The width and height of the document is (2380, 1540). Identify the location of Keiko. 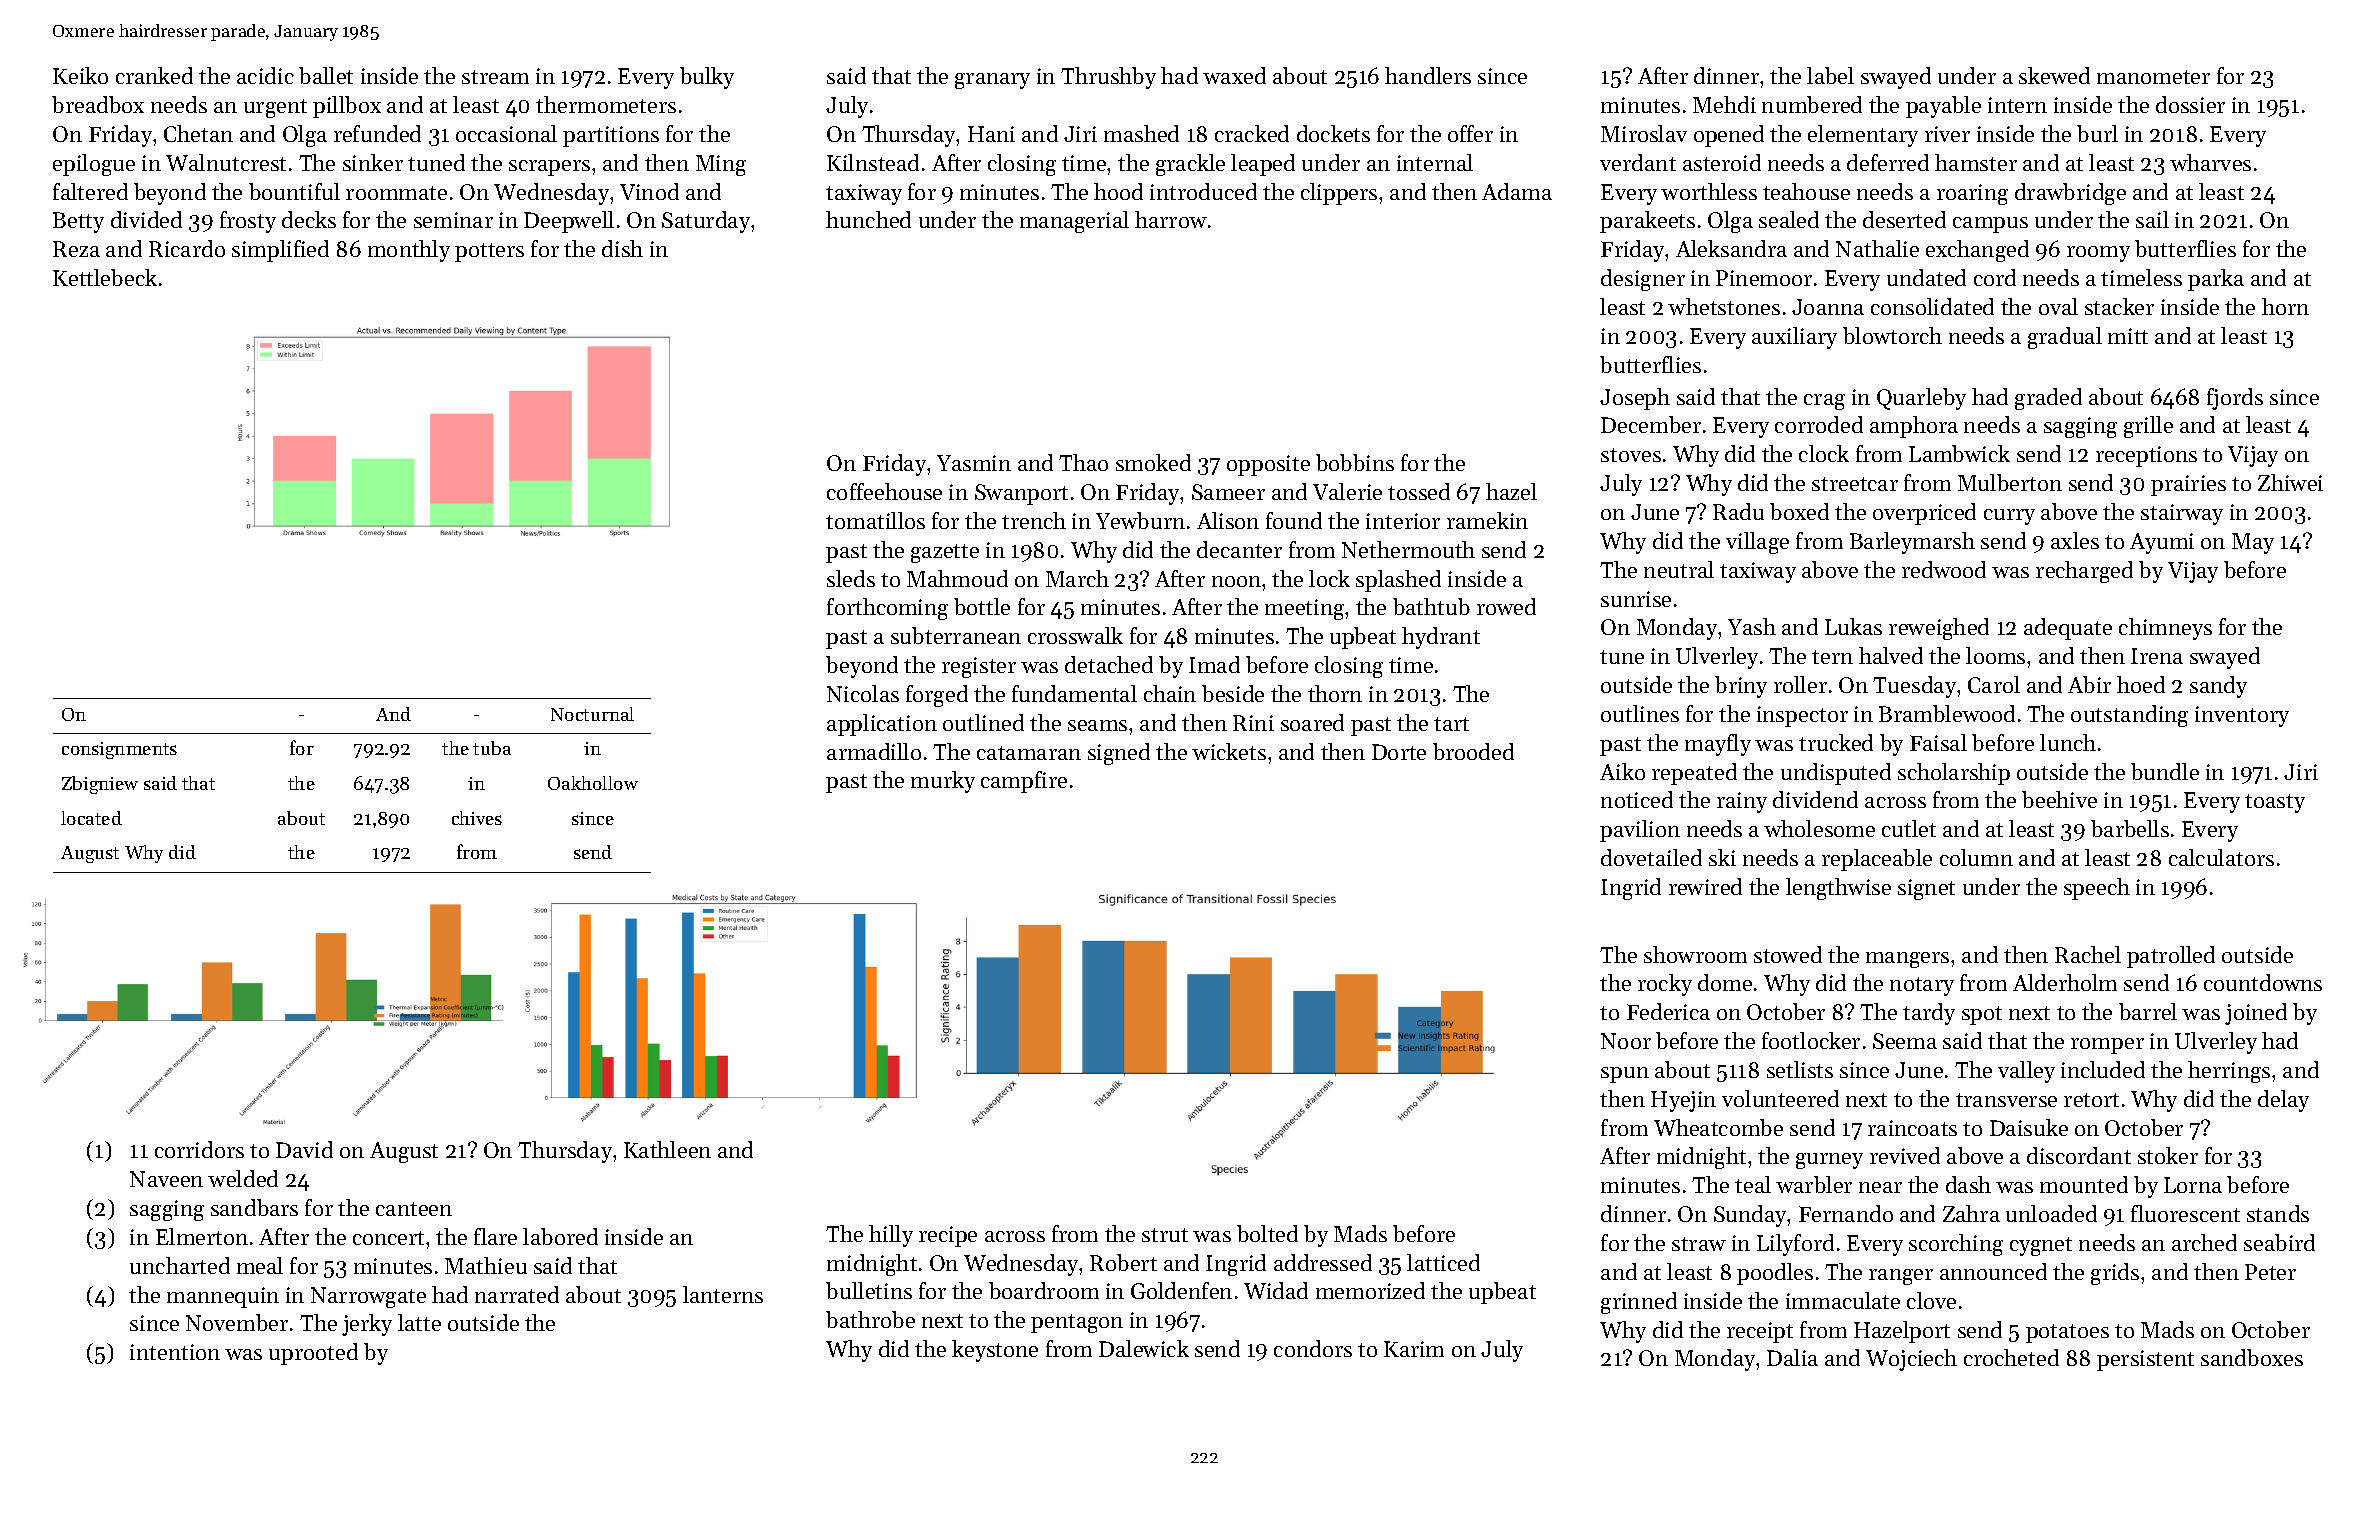
(80, 75).
